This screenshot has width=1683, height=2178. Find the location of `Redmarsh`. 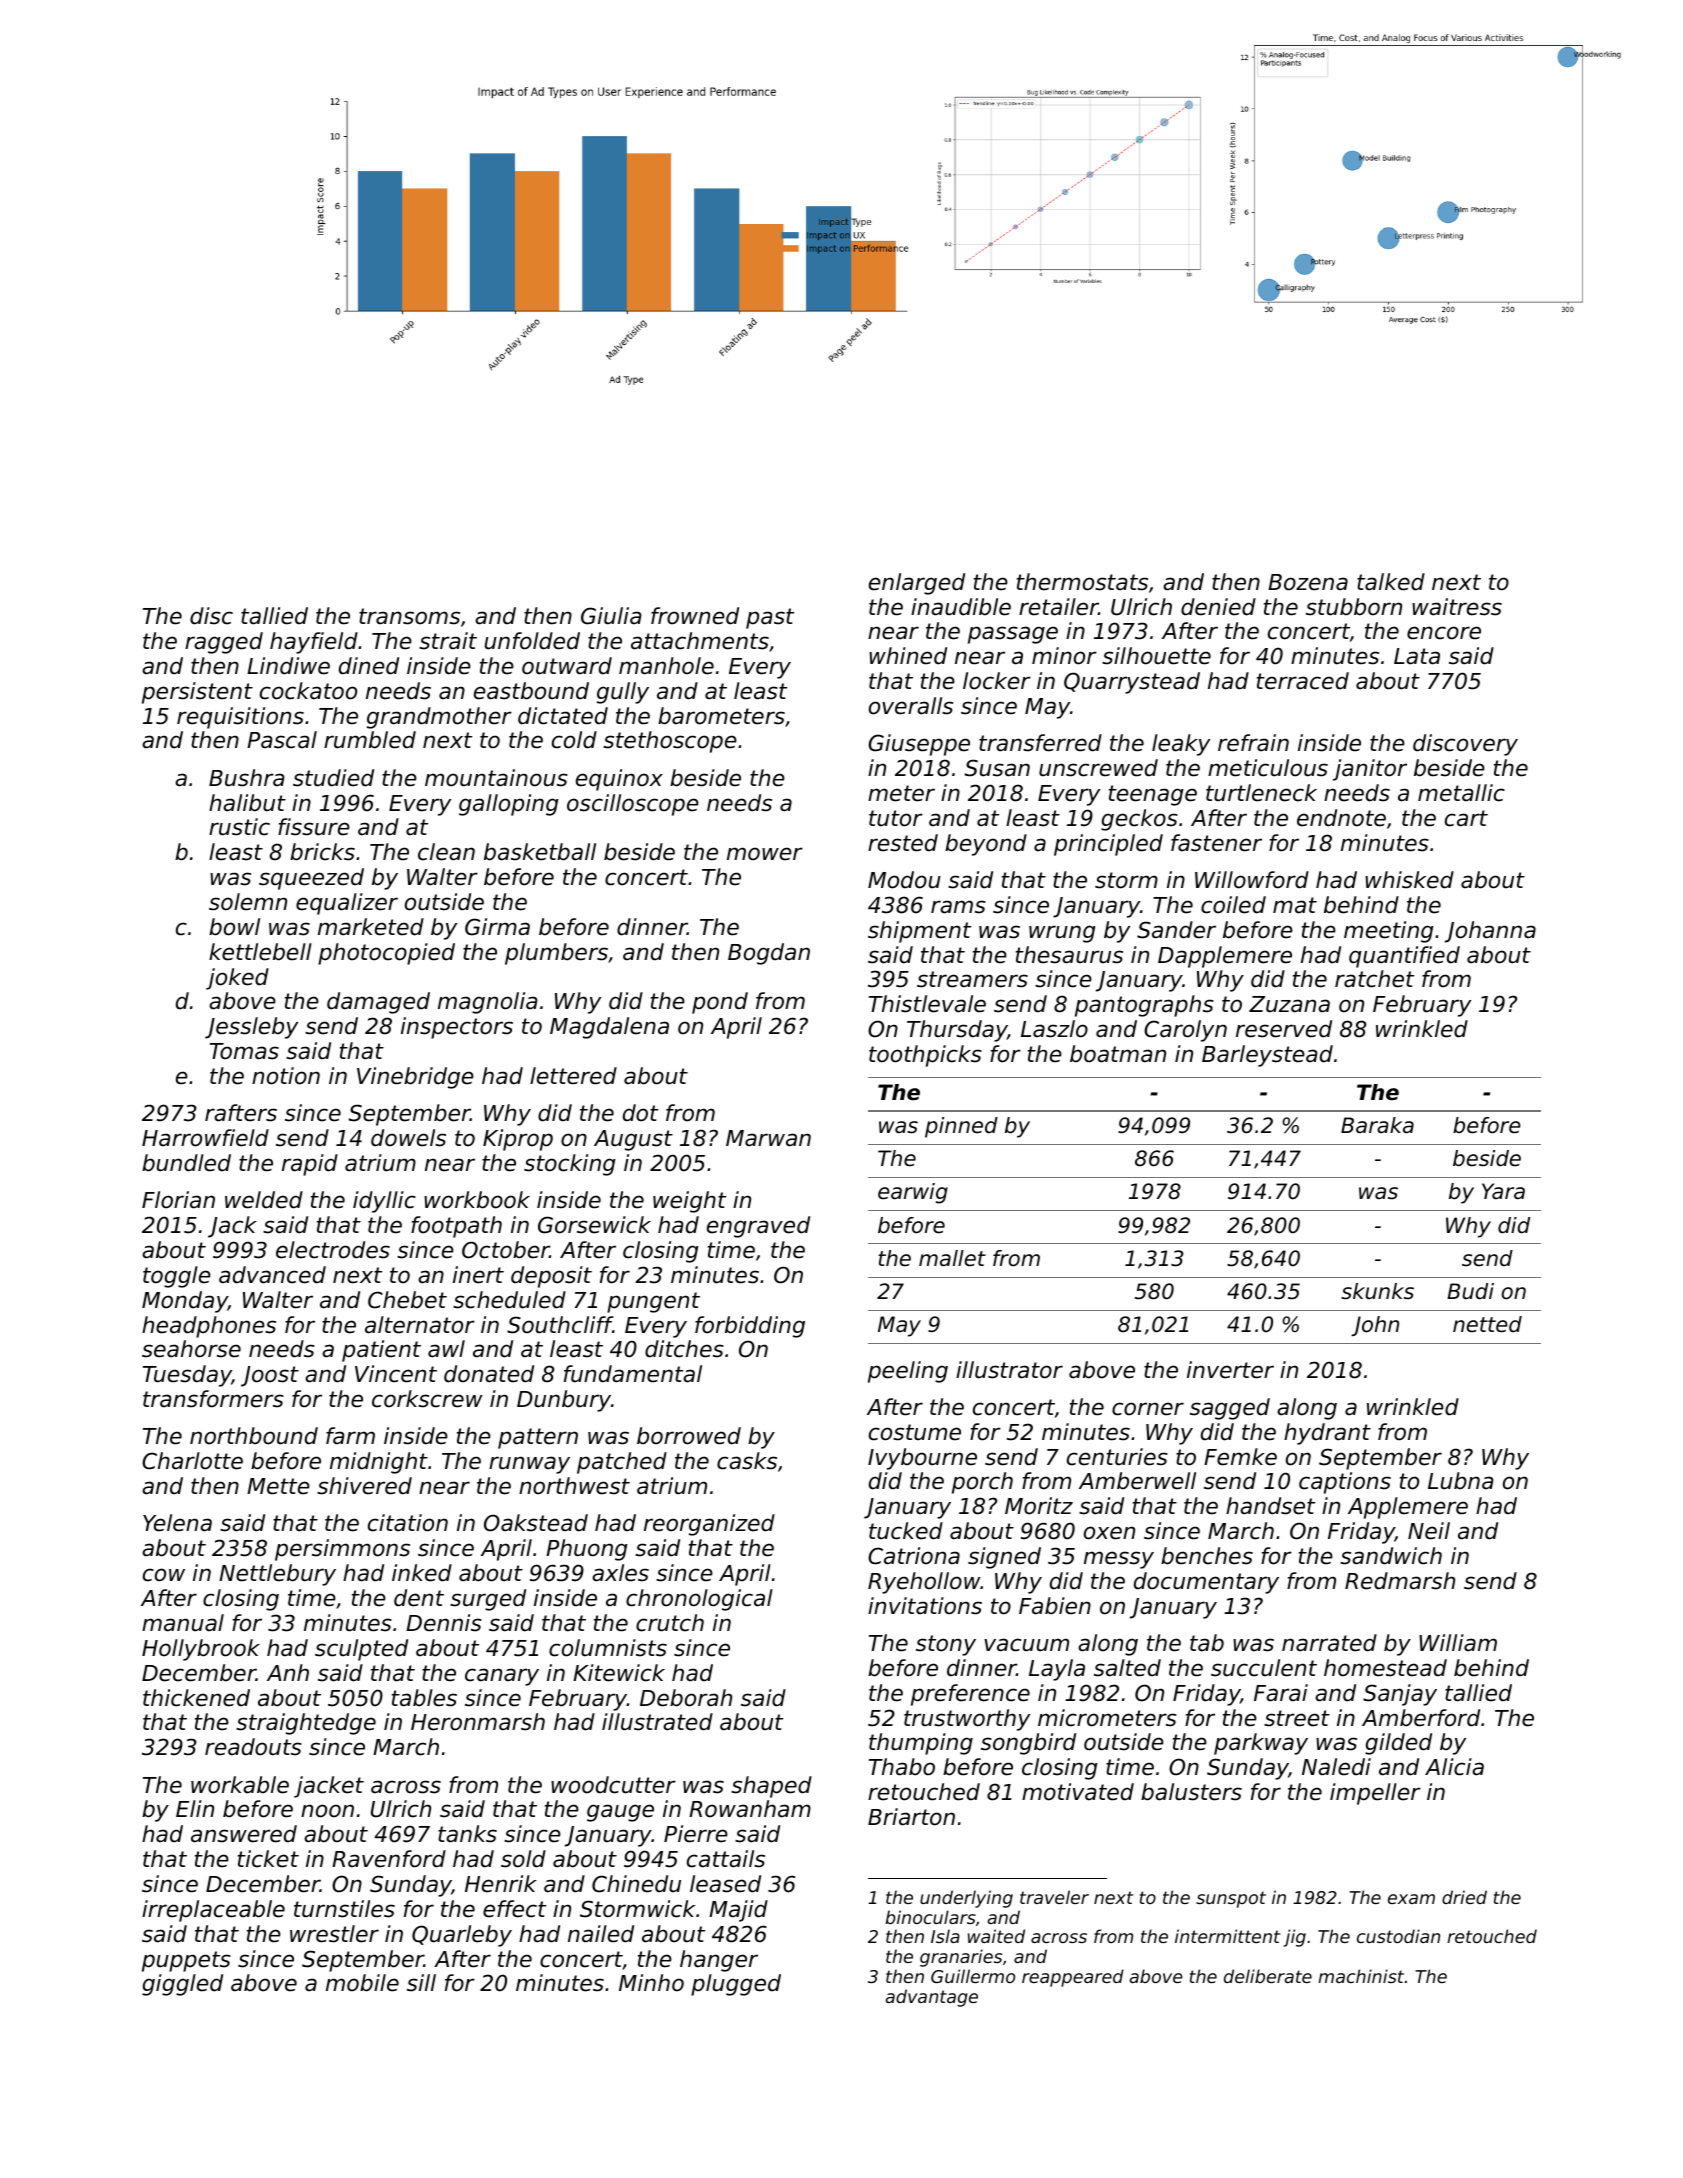

Redmarsh is located at coordinates (1400, 1581).
